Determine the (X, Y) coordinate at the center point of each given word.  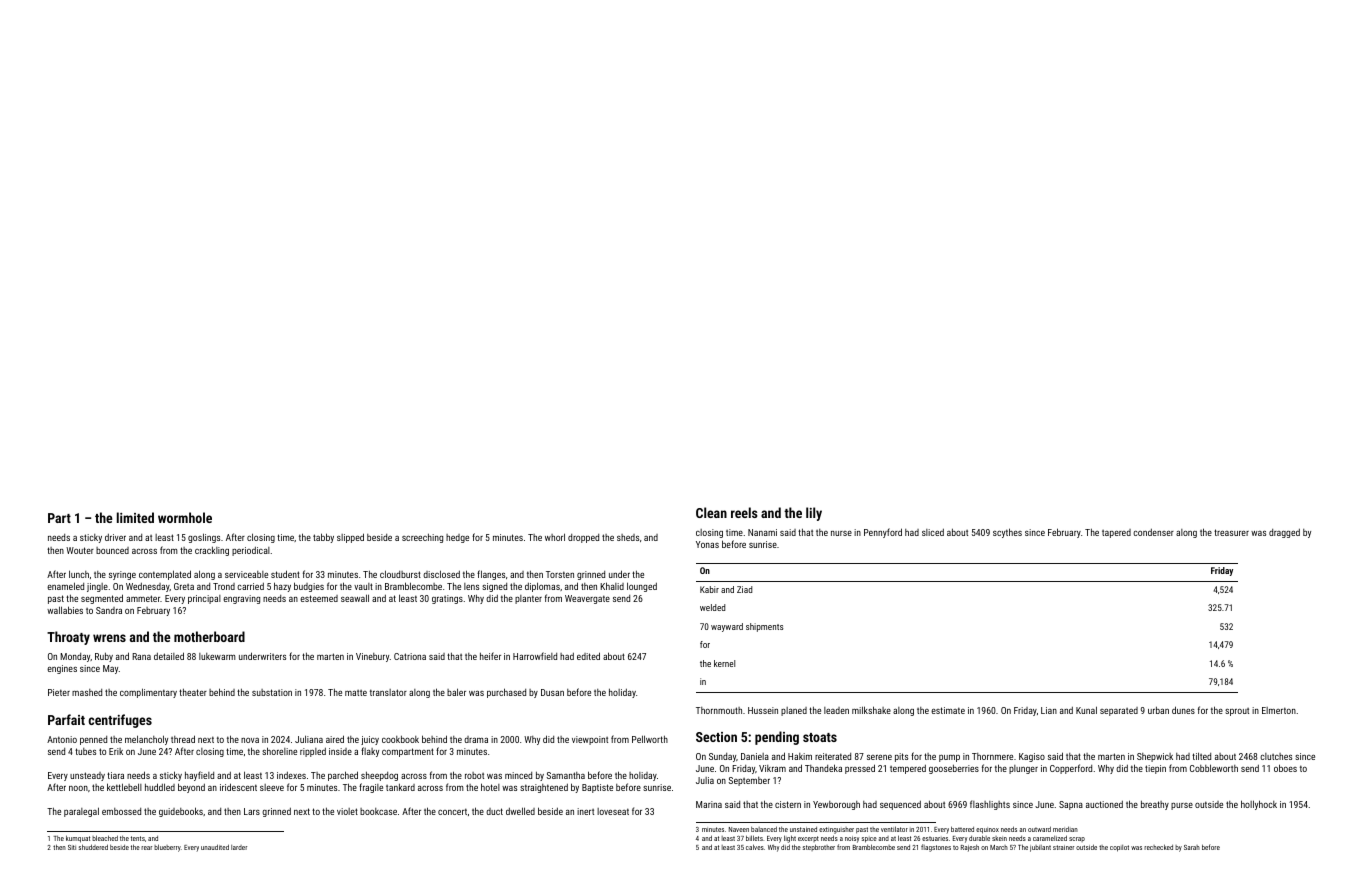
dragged (1284, 533)
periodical (251, 551)
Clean (711, 512)
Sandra (109, 610)
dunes (1183, 710)
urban (1158, 710)
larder (239, 847)
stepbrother (819, 847)
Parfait (66, 719)
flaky (370, 752)
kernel (724, 663)
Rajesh (970, 848)
